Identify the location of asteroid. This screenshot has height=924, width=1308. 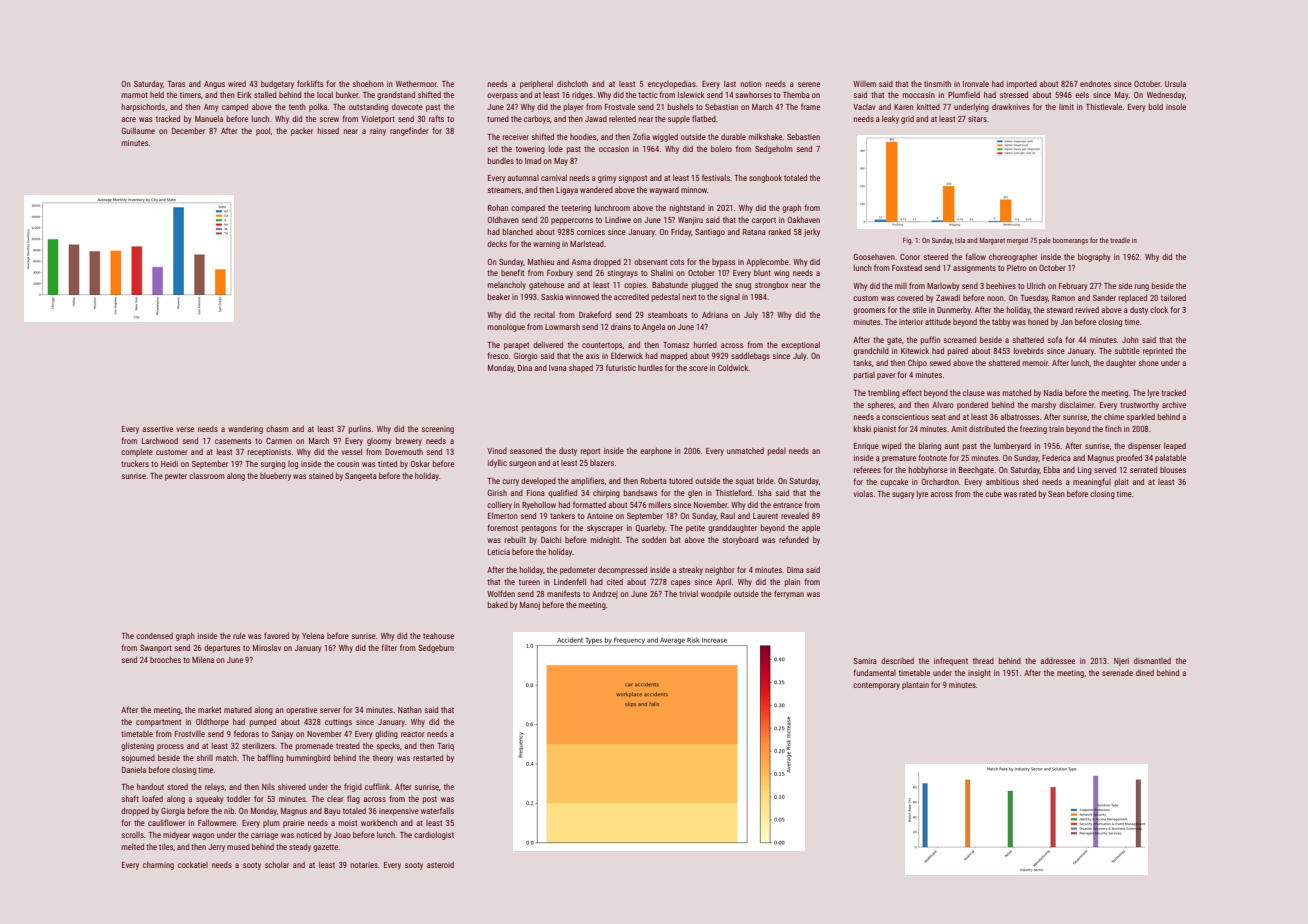
(440, 864).
